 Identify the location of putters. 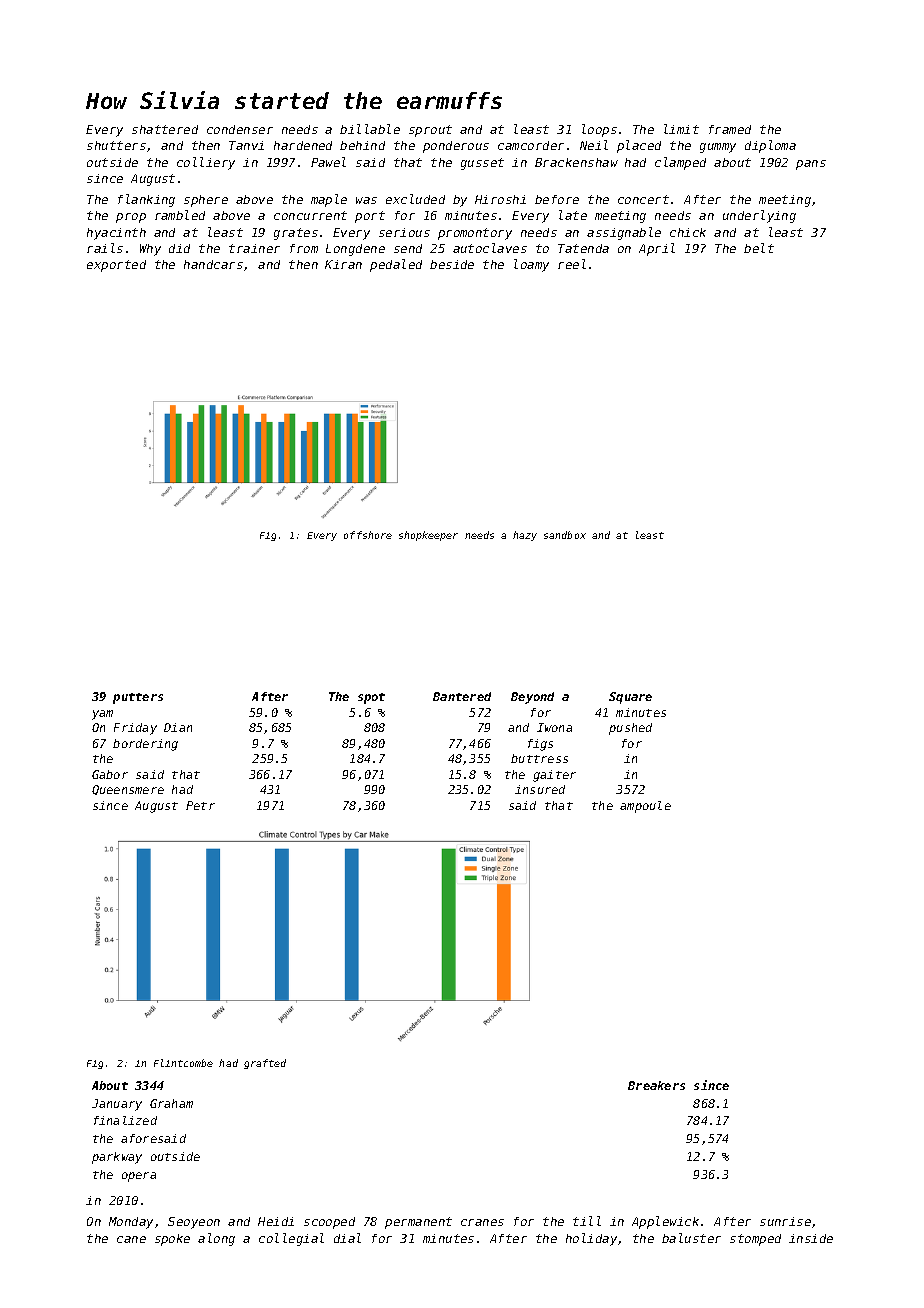
(138, 698).
